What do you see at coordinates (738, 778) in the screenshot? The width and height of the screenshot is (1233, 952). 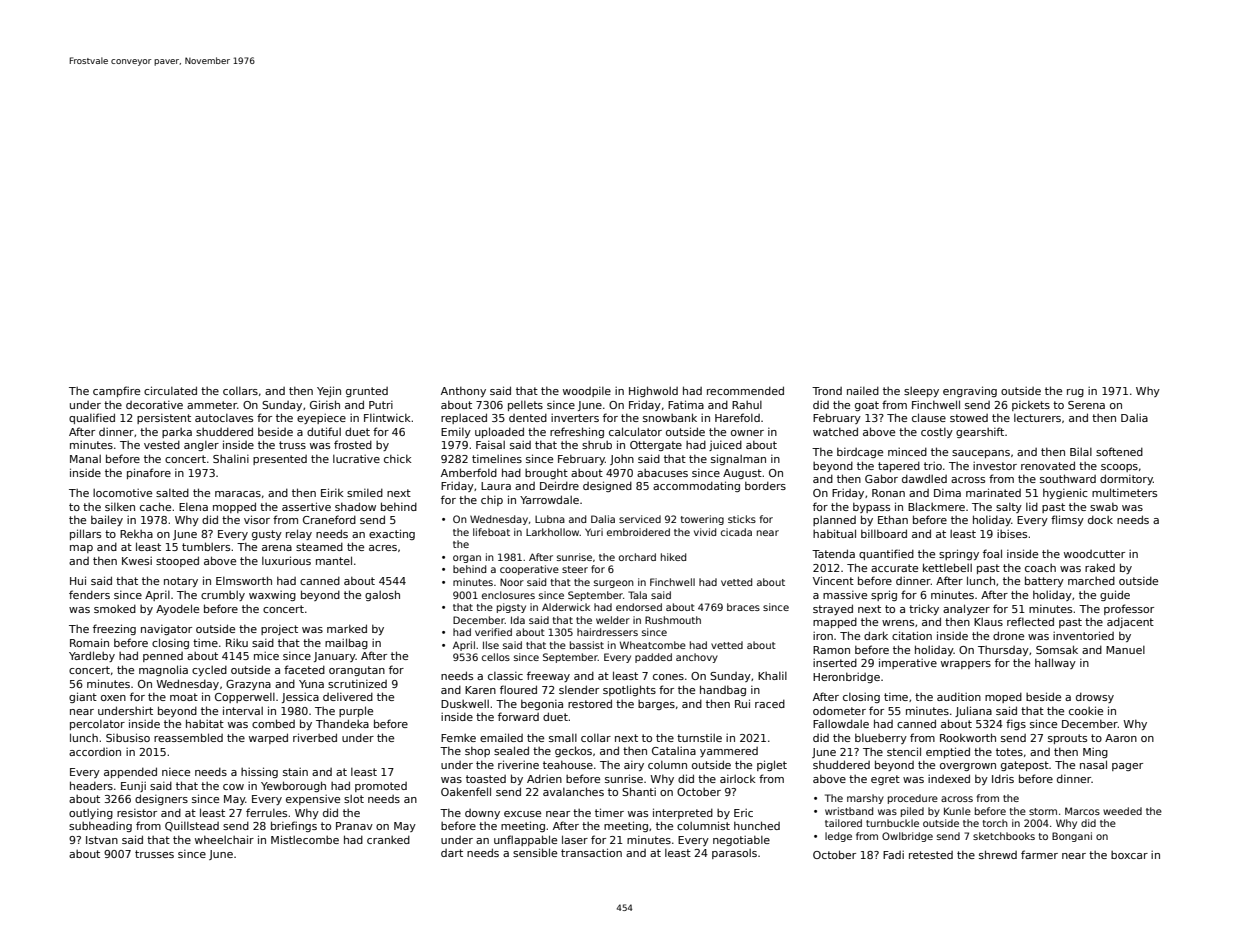 I see `airlock` at bounding box center [738, 778].
